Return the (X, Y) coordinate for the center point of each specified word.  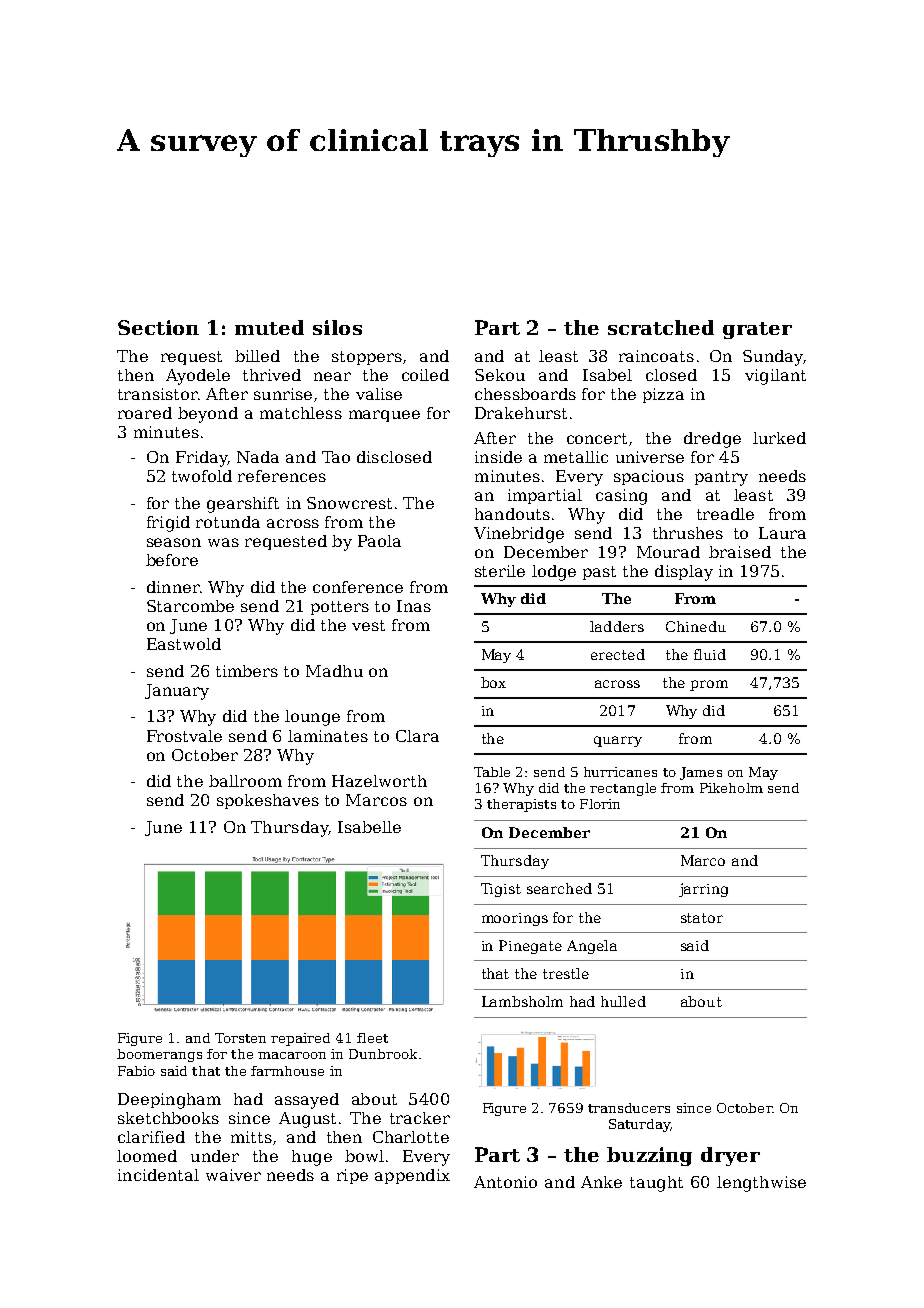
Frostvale (184, 736)
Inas (414, 606)
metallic (576, 457)
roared (145, 413)
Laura (782, 533)
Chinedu (696, 626)
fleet (372, 1038)
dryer (730, 1156)
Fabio (136, 1071)
